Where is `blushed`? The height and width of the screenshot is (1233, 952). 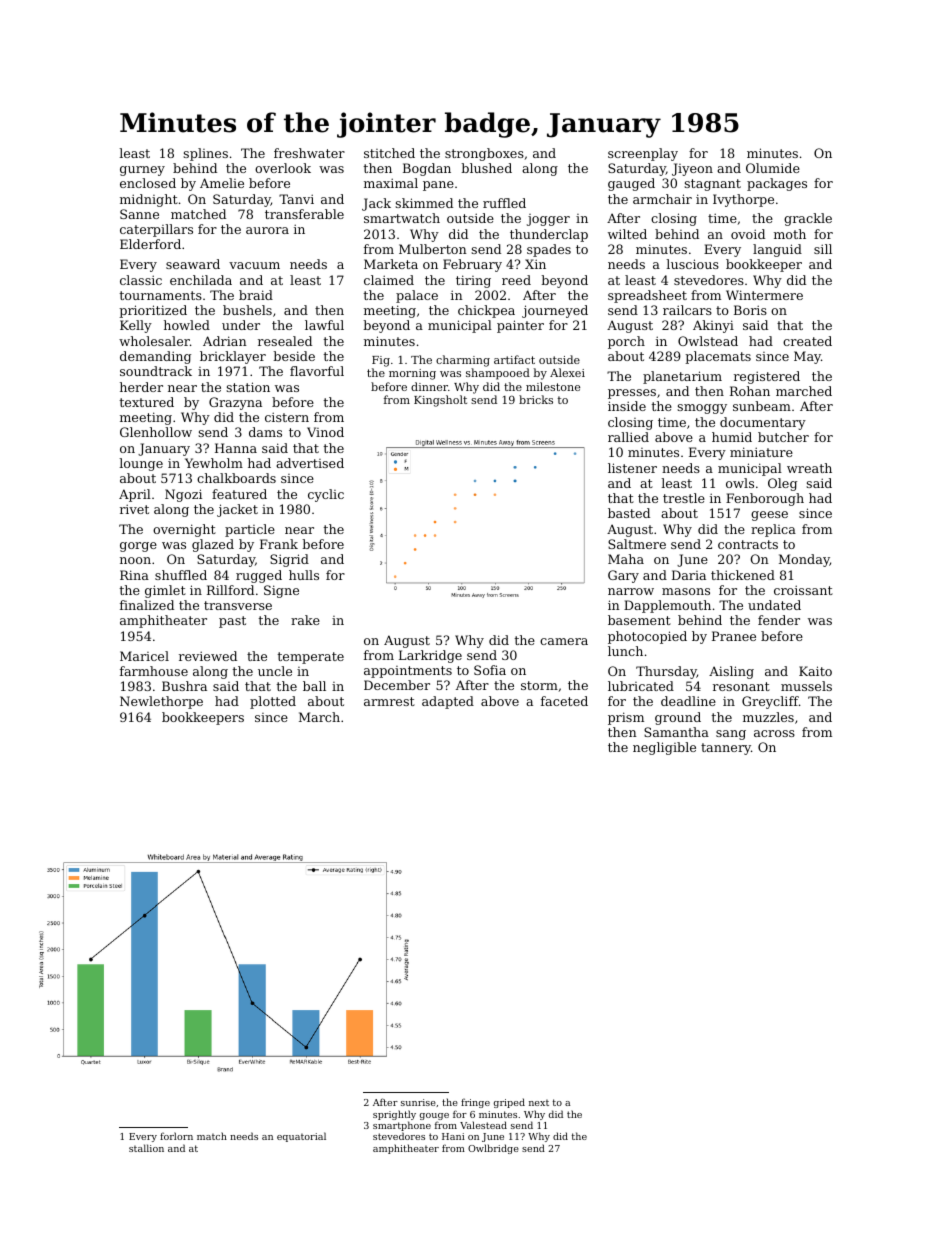
blushed is located at coordinates (487, 168).
